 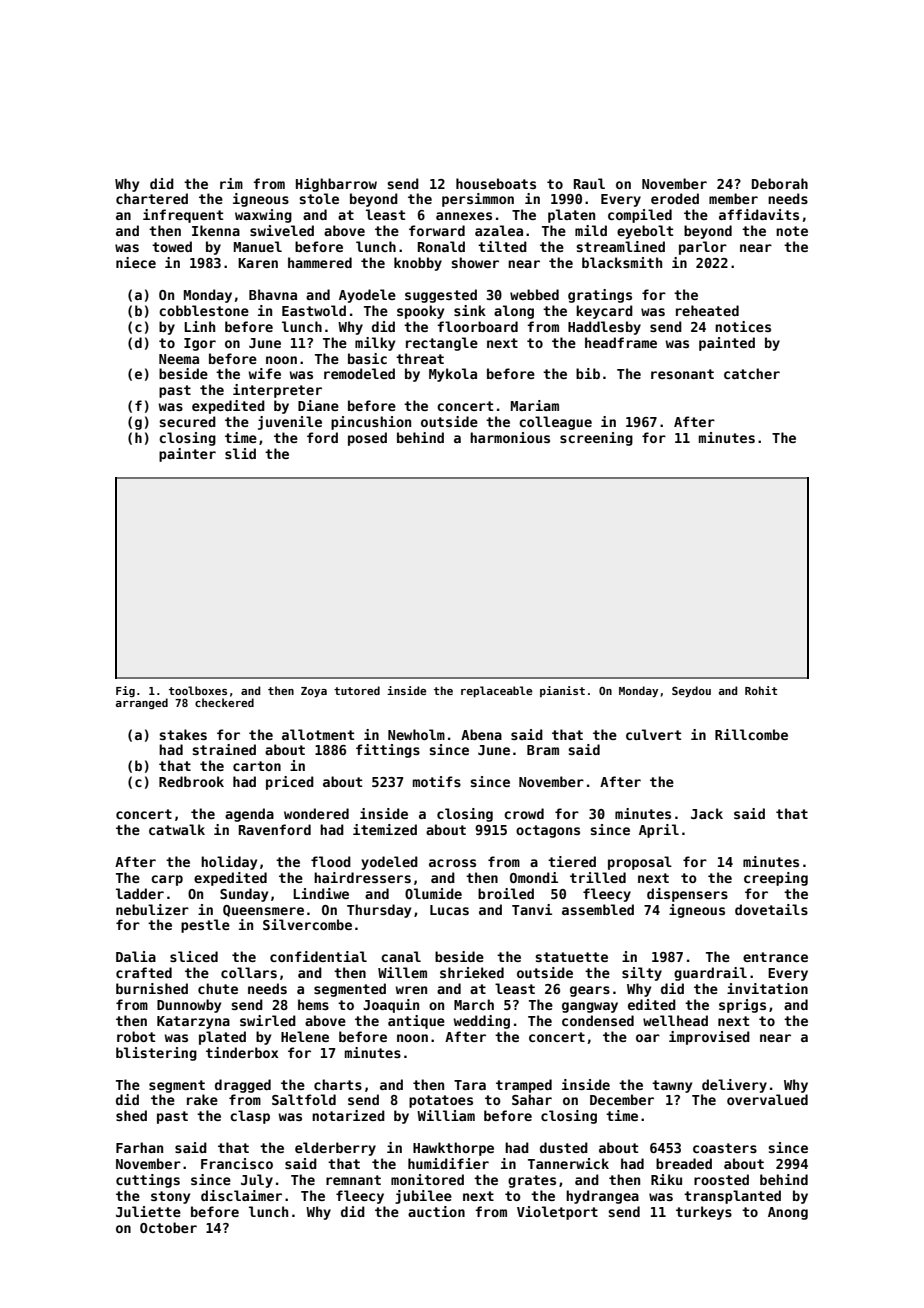 What do you see at coordinates (510, 437) in the screenshot?
I see `harmonious` at bounding box center [510, 437].
